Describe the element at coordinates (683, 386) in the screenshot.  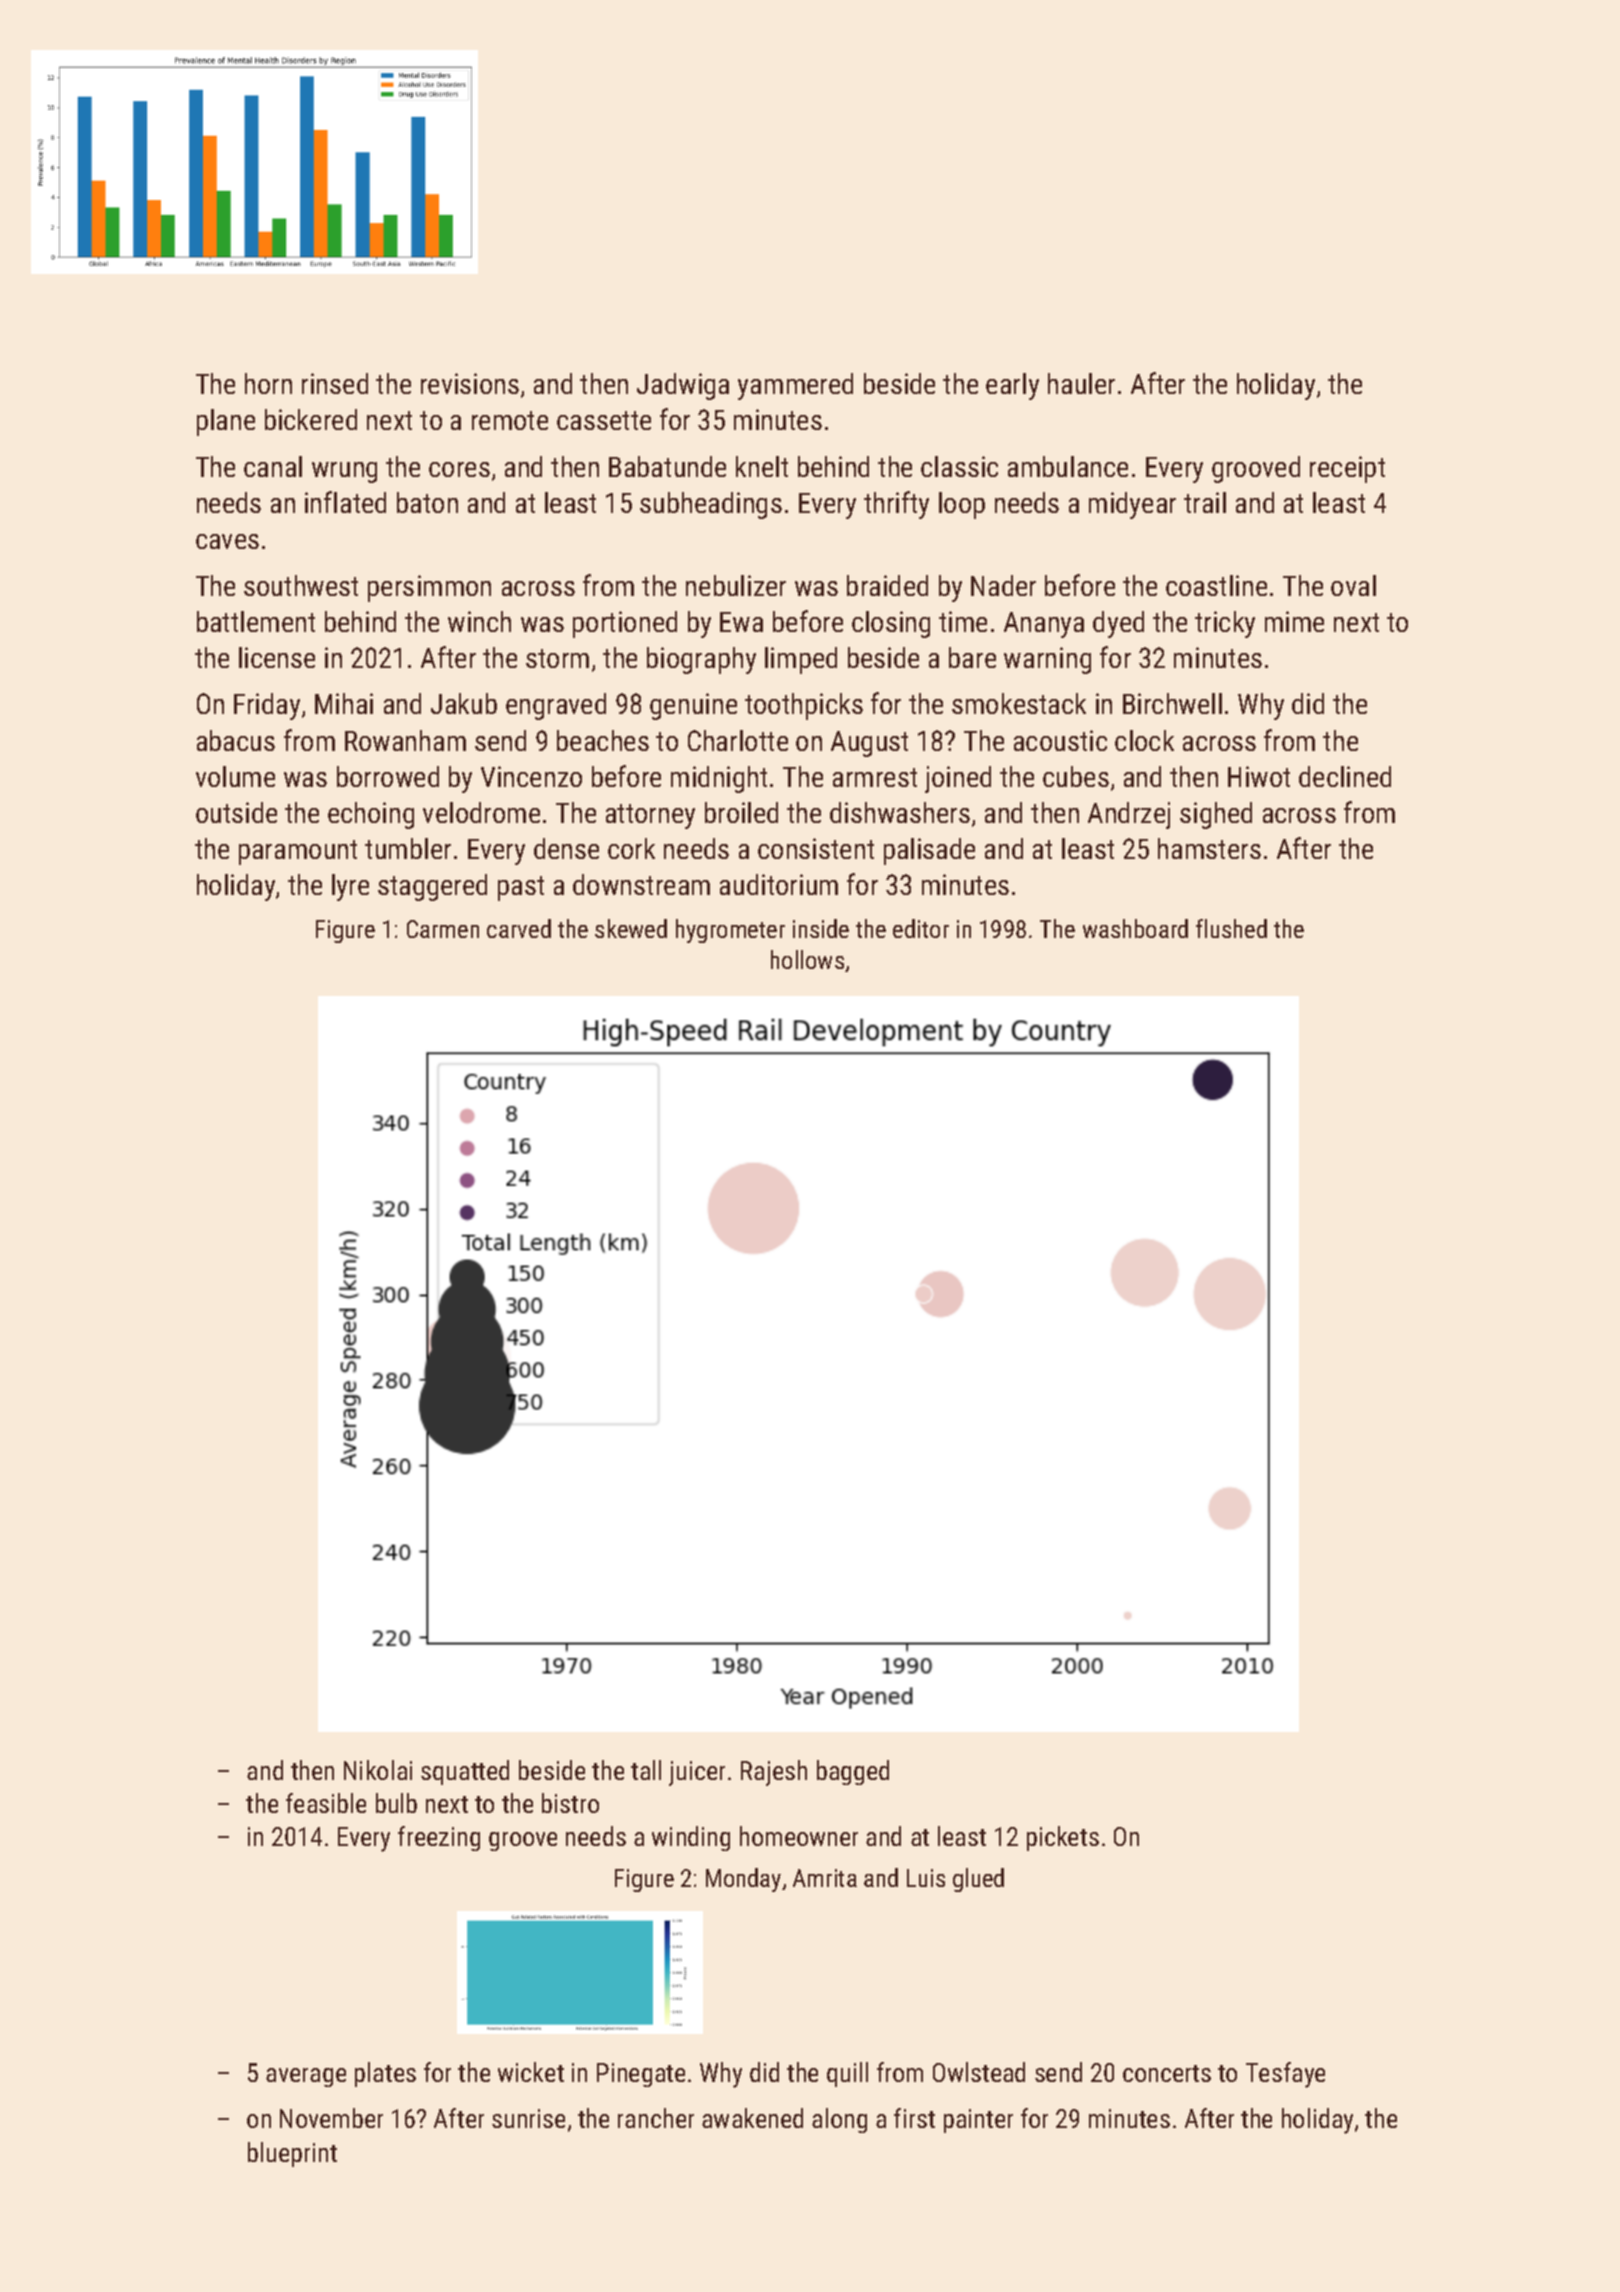
I see `Jadwiga` at that location.
